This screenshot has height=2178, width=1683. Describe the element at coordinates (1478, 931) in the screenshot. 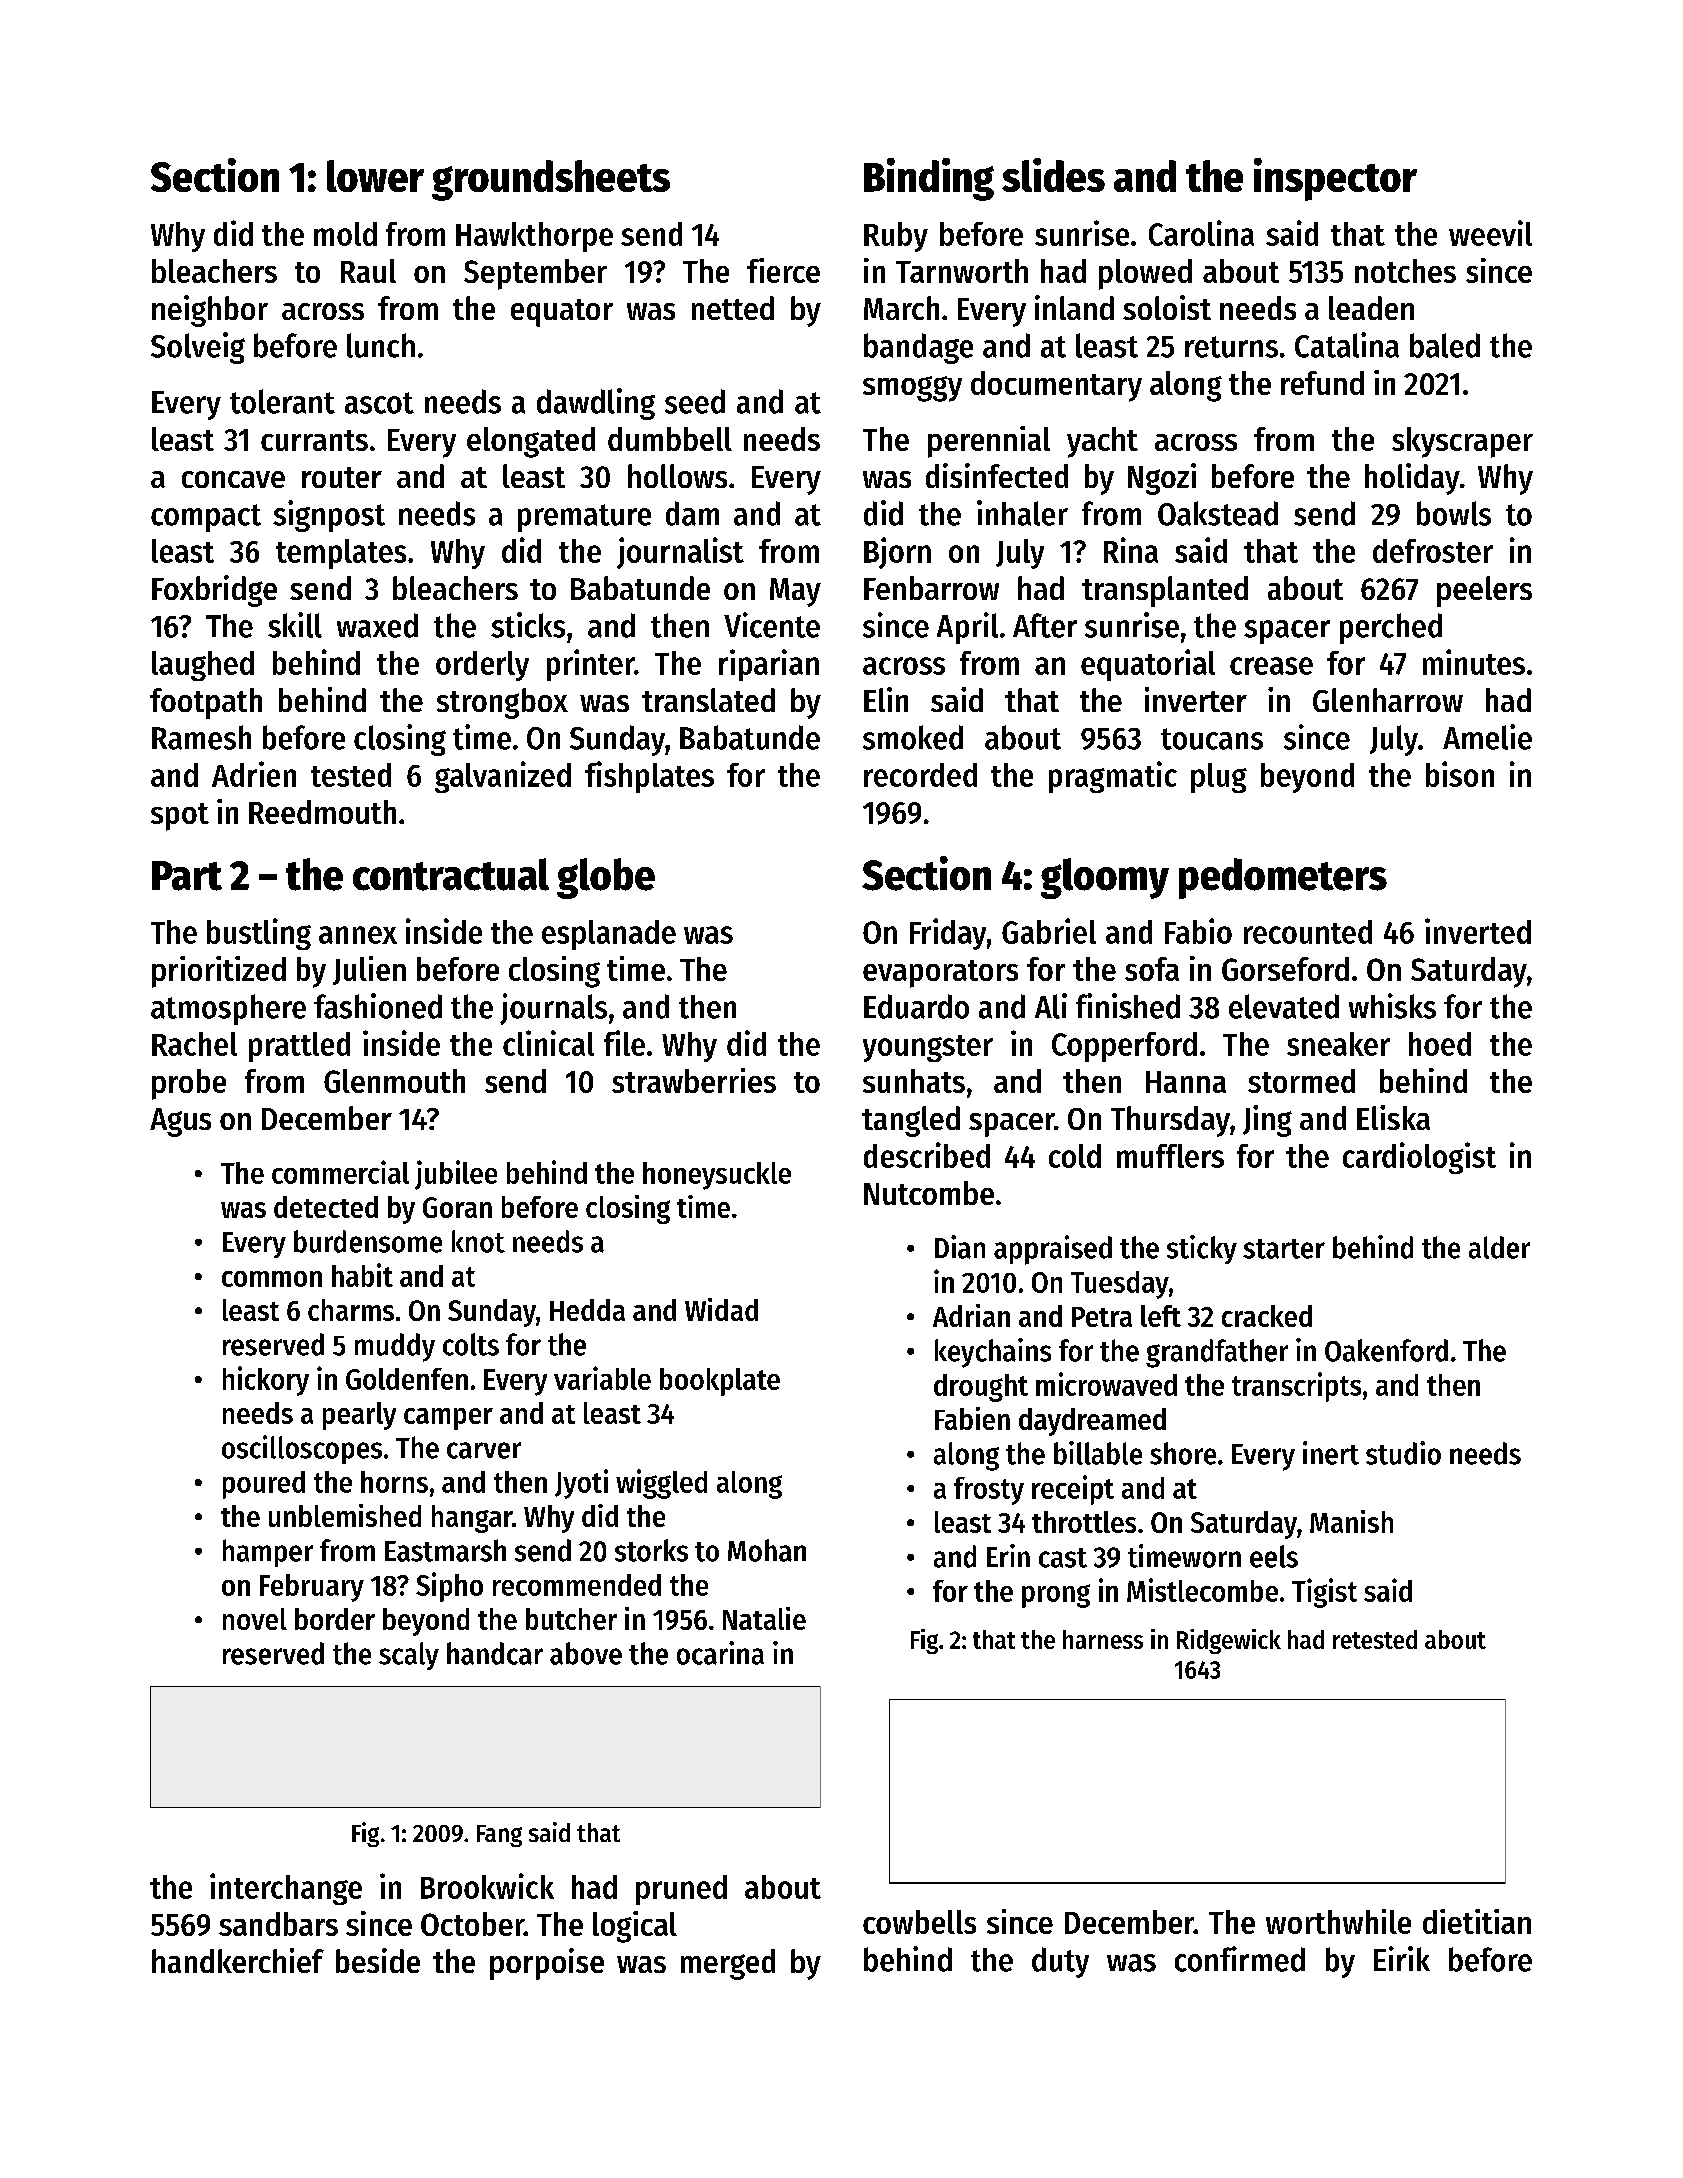

I see `inverted` at that location.
